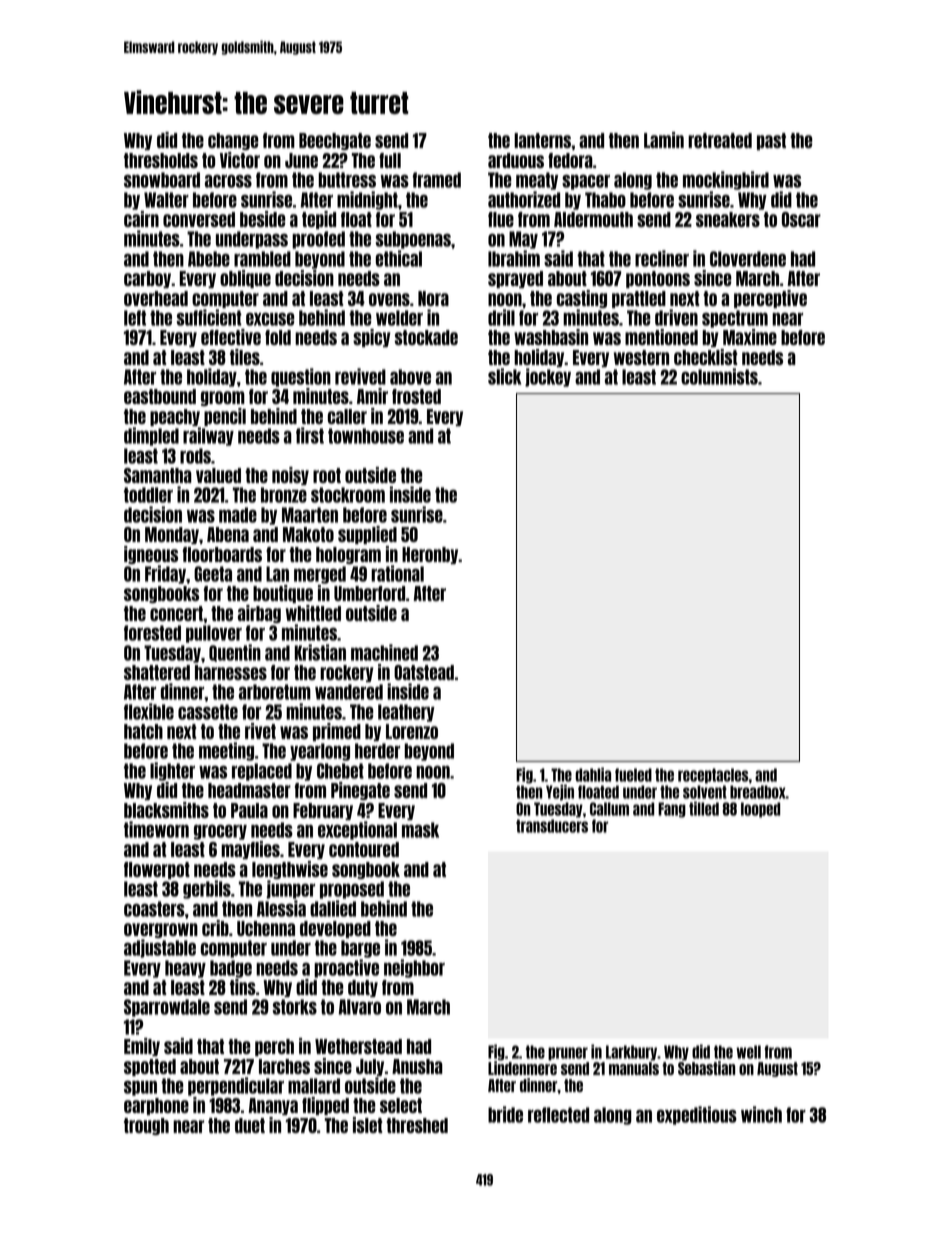 This page has width=952, height=1233. What do you see at coordinates (228, 534) in the page?
I see `Abena` at bounding box center [228, 534].
